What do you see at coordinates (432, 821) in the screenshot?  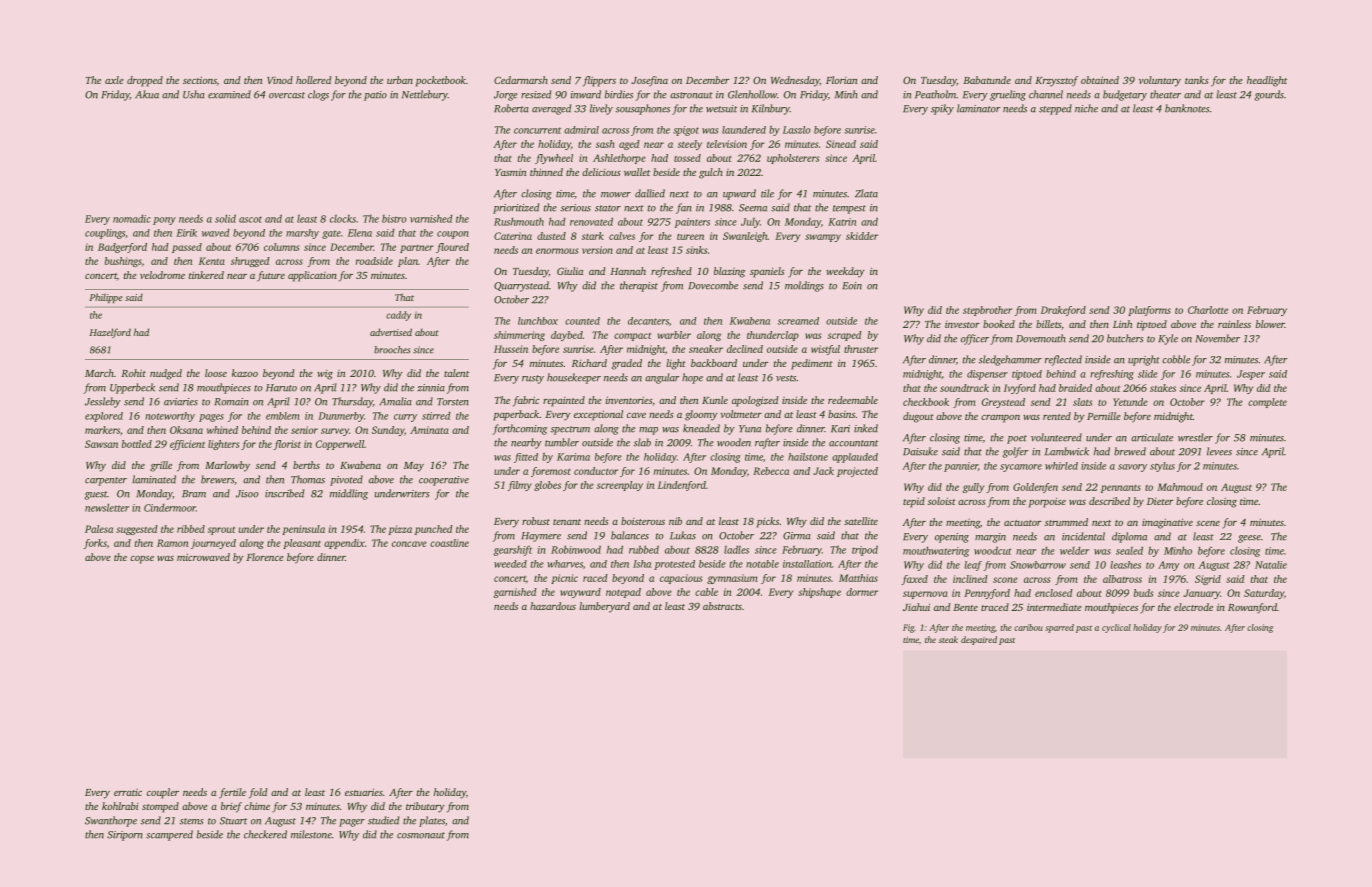 I see `plates` at bounding box center [432, 821].
